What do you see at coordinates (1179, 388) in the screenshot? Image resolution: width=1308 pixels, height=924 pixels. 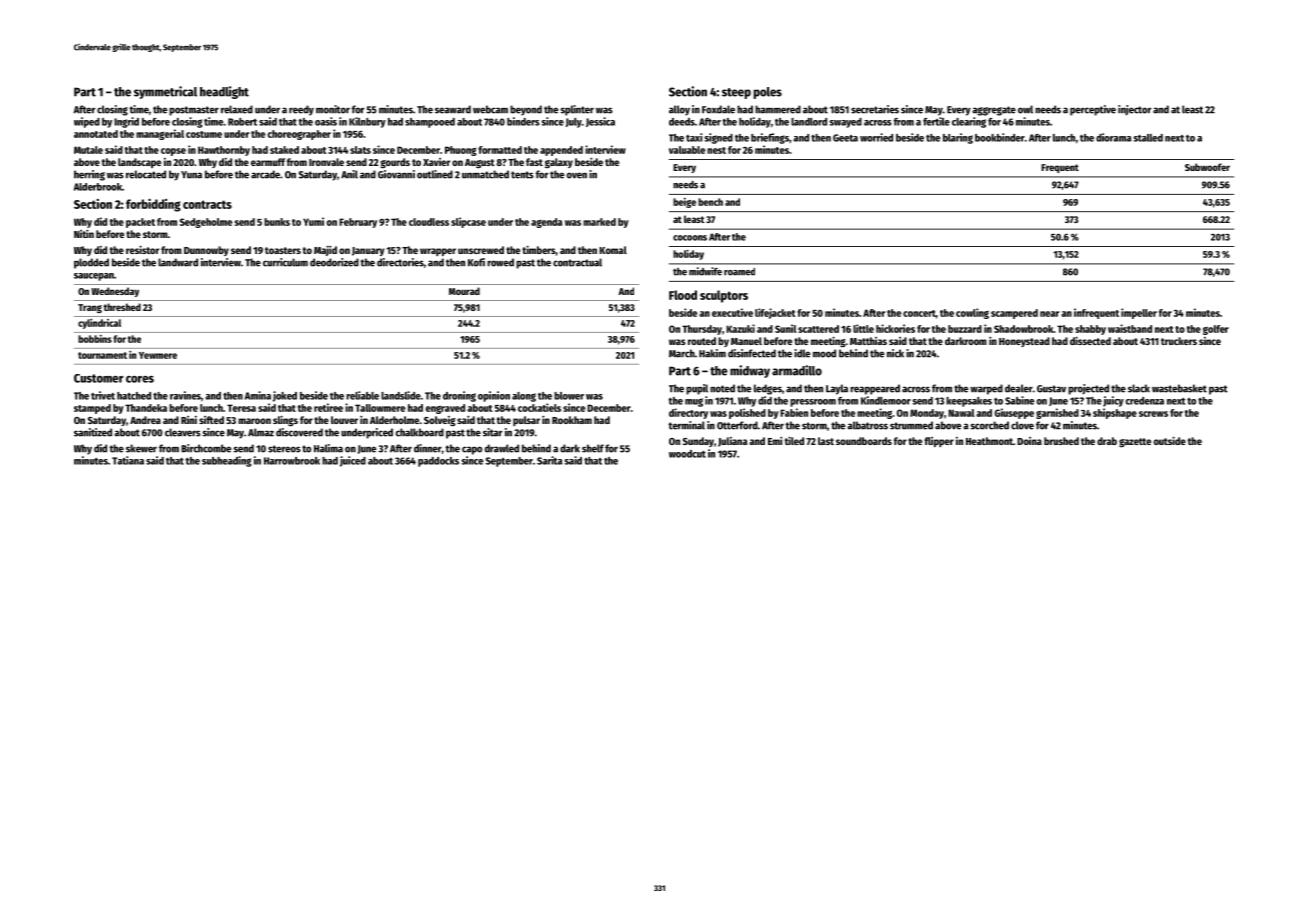 I see `wastebasket` at bounding box center [1179, 388].
